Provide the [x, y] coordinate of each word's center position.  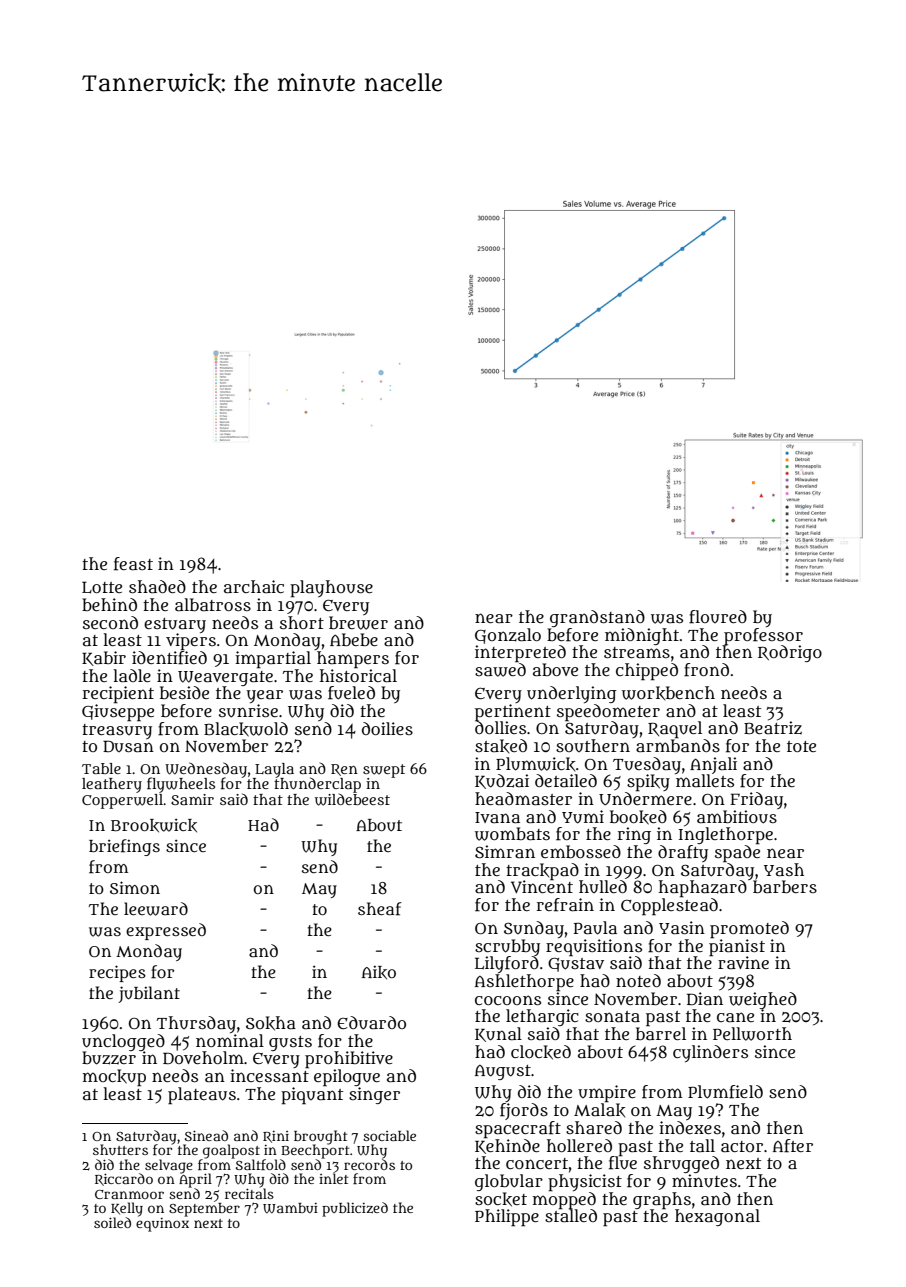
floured [718, 617]
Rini [276, 1137]
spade [737, 853]
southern [593, 745]
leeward [156, 909]
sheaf [380, 909]
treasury [117, 731]
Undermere [645, 799]
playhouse [331, 589]
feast [133, 564]
